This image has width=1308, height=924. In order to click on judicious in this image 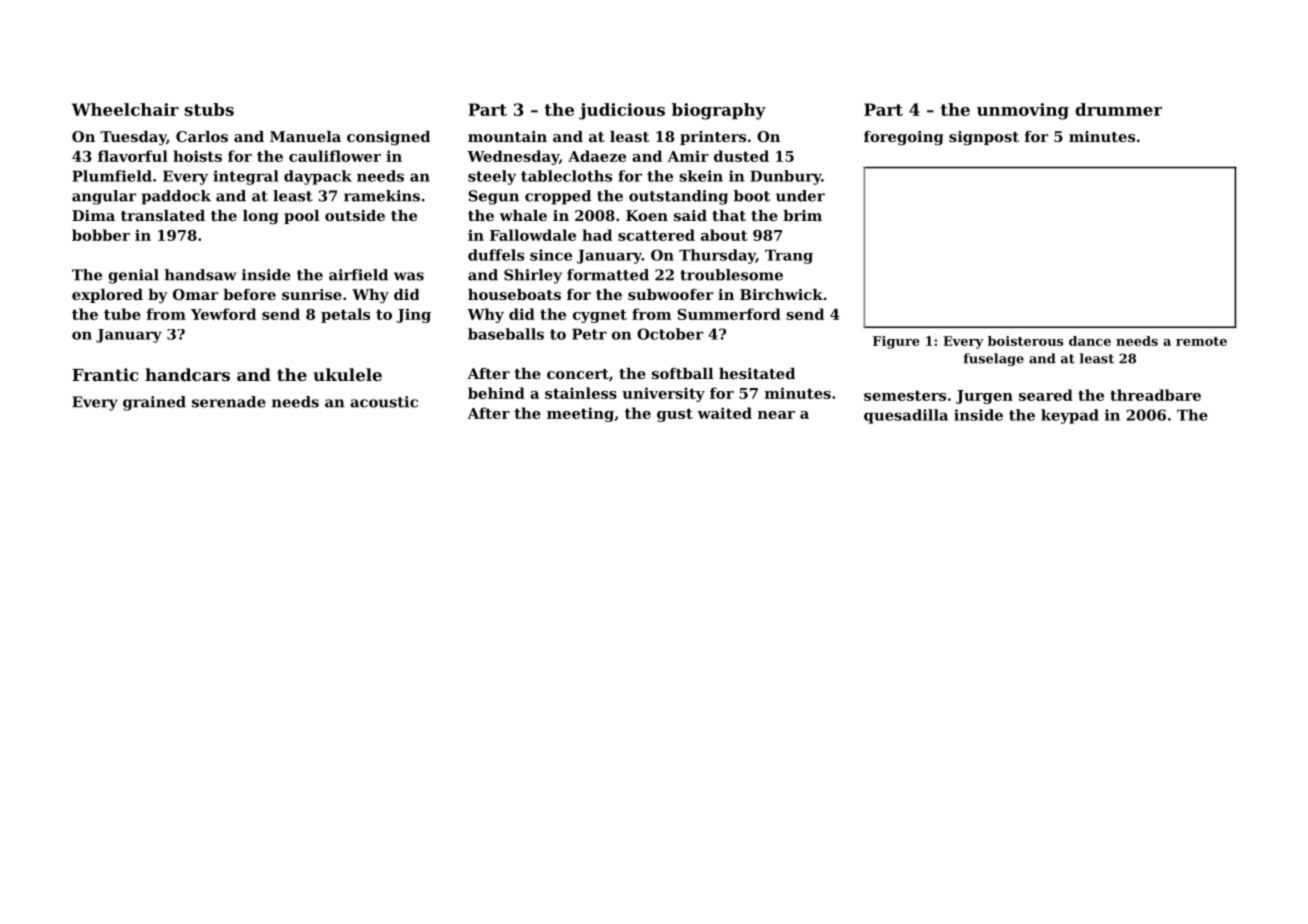, I will do `click(622, 111)`.
